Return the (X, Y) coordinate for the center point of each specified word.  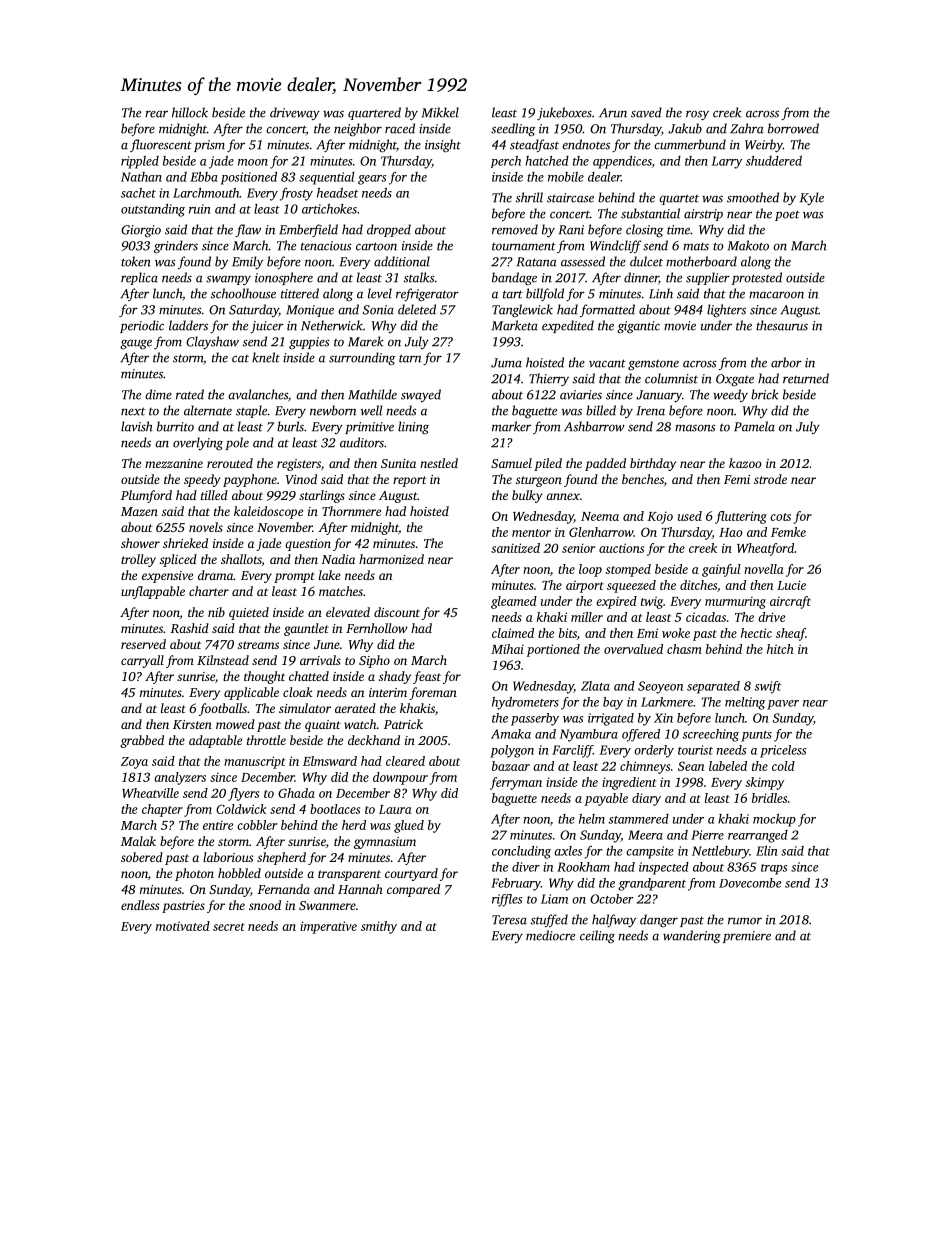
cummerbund (690, 144)
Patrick (403, 724)
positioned (249, 178)
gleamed (514, 602)
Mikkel (440, 112)
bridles (769, 798)
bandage (514, 278)
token (136, 261)
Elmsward (330, 761)
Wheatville (150, 793)
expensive (167, 577)
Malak (138, 841)
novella (764, 569)
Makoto (748, 245)
